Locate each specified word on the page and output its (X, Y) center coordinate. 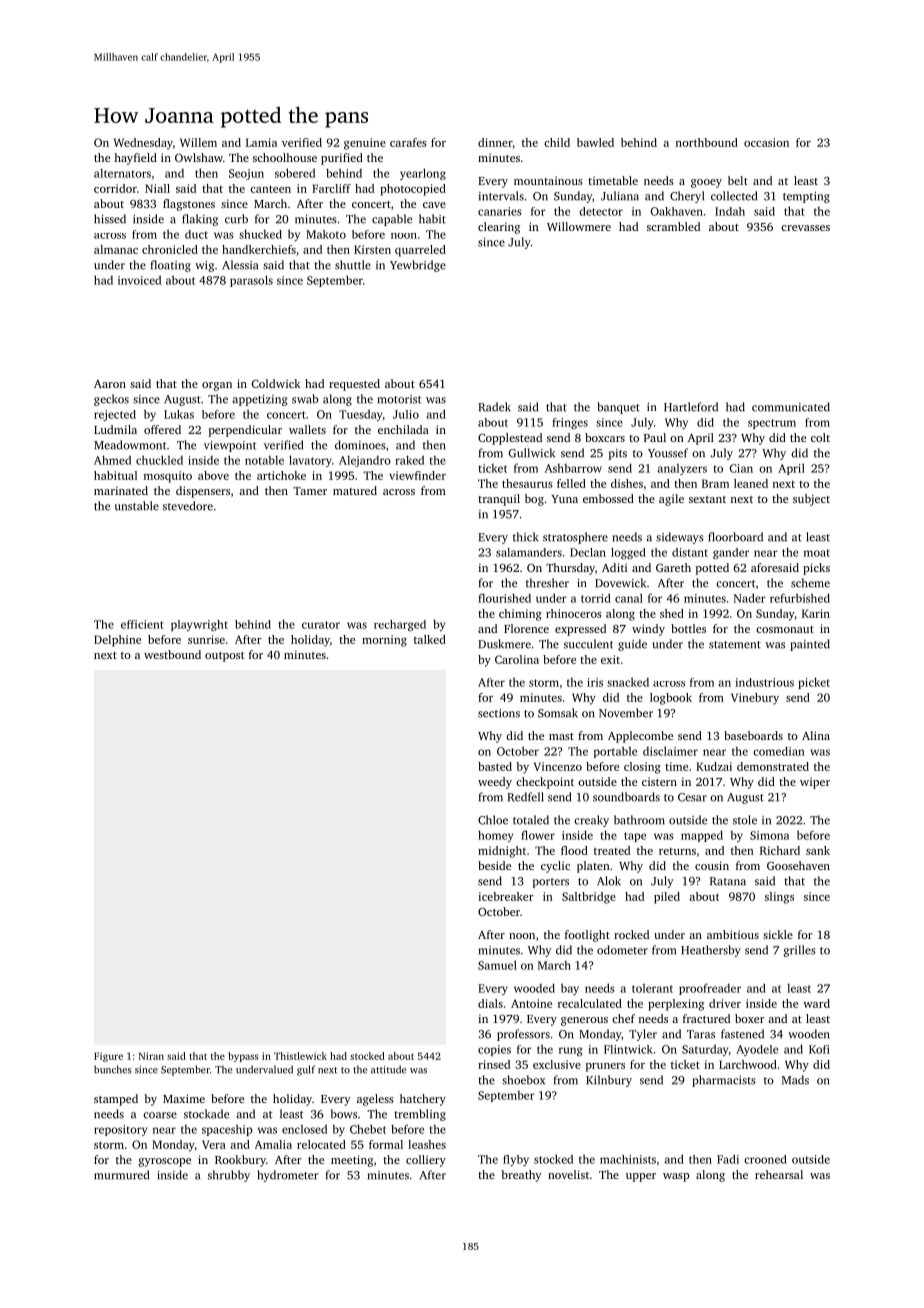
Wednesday (143, 144)
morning (384, 641)
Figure (108, 1057)
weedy (495, 783)
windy (648, 630)
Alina (816, 735)
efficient (142, 624)
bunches (112, 1069)
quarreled (420, 251)
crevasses (805, 228)
